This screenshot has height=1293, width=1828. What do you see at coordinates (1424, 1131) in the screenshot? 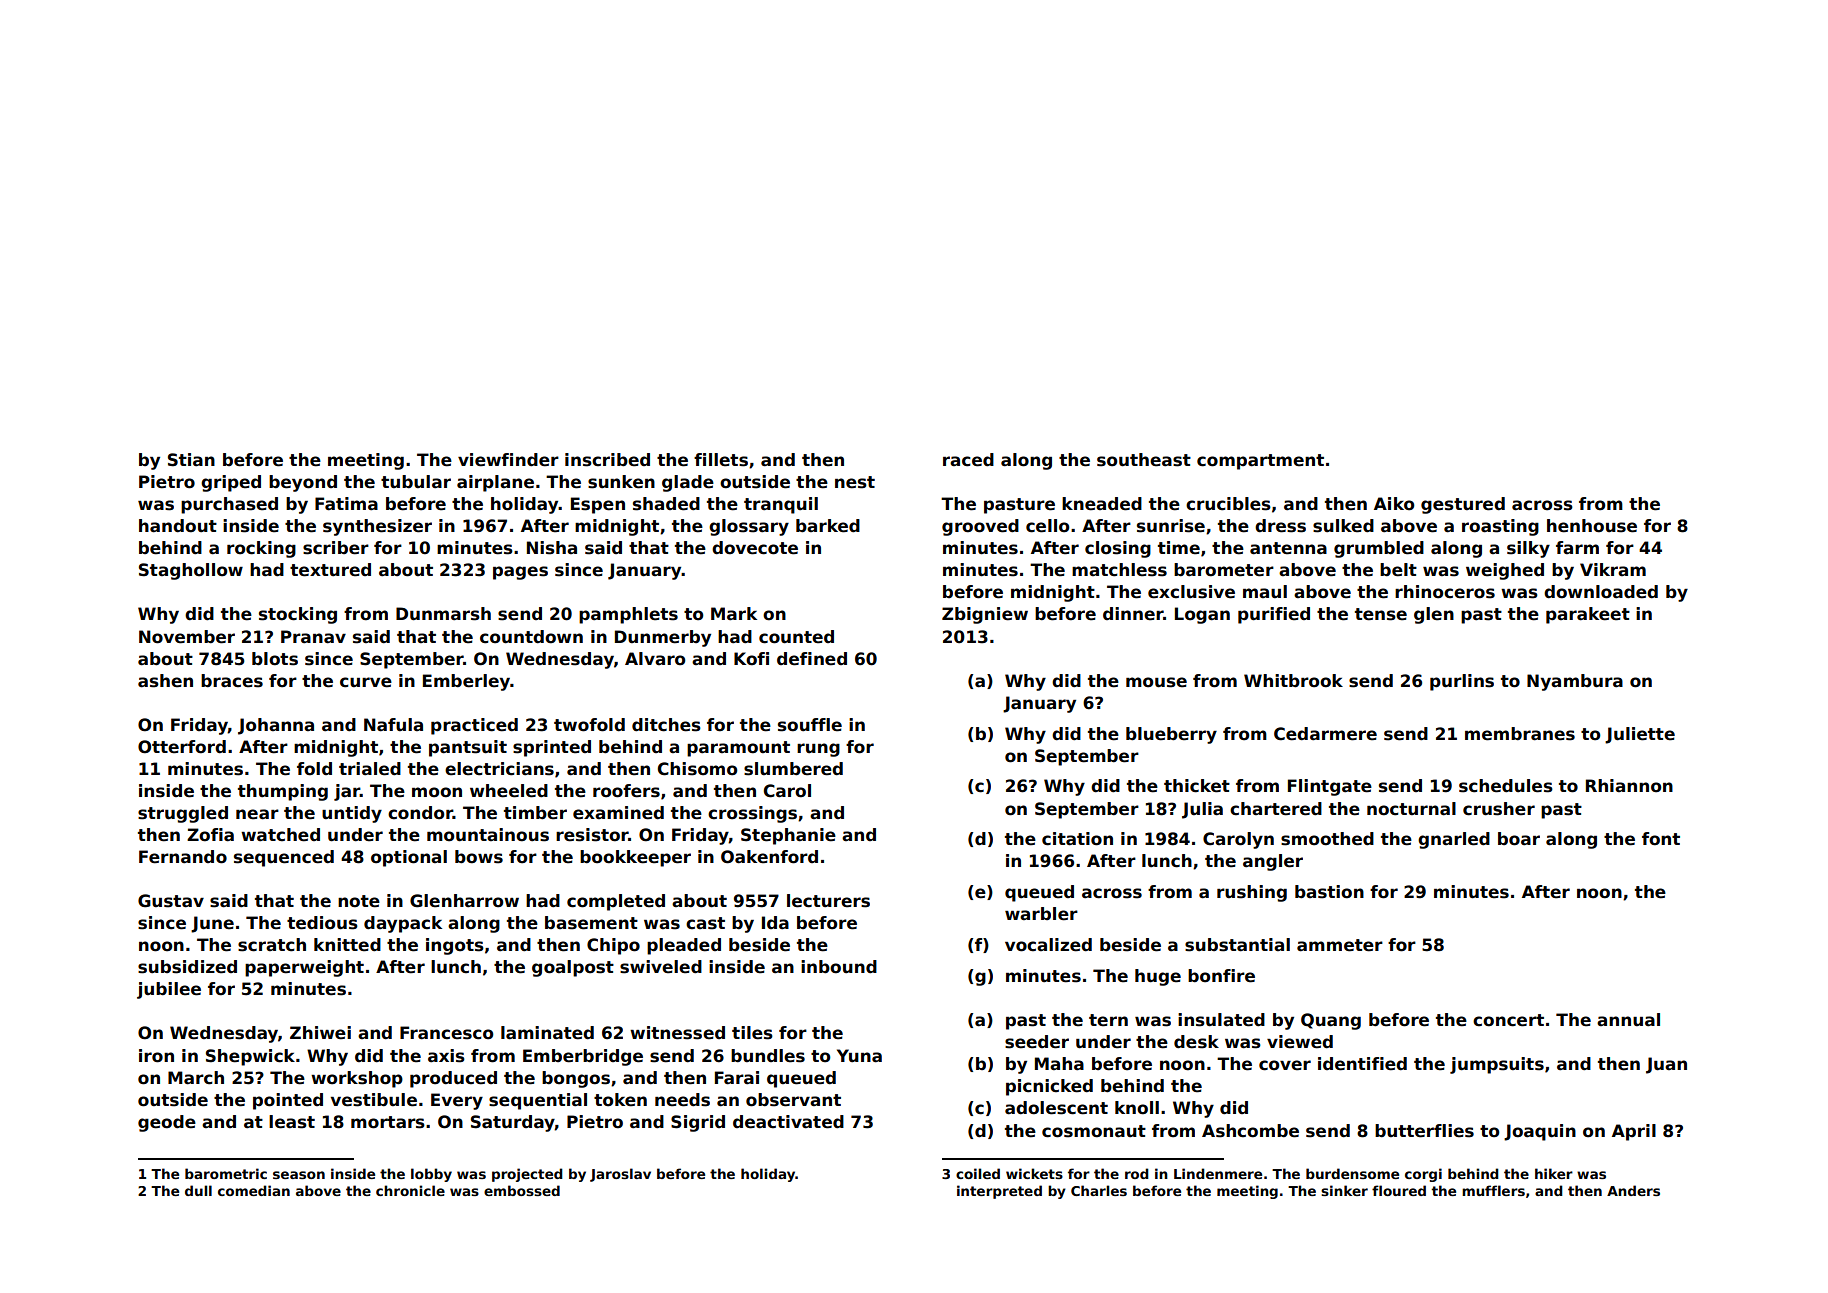
I see `butterflies` at bounding box center [1424, 1131].
